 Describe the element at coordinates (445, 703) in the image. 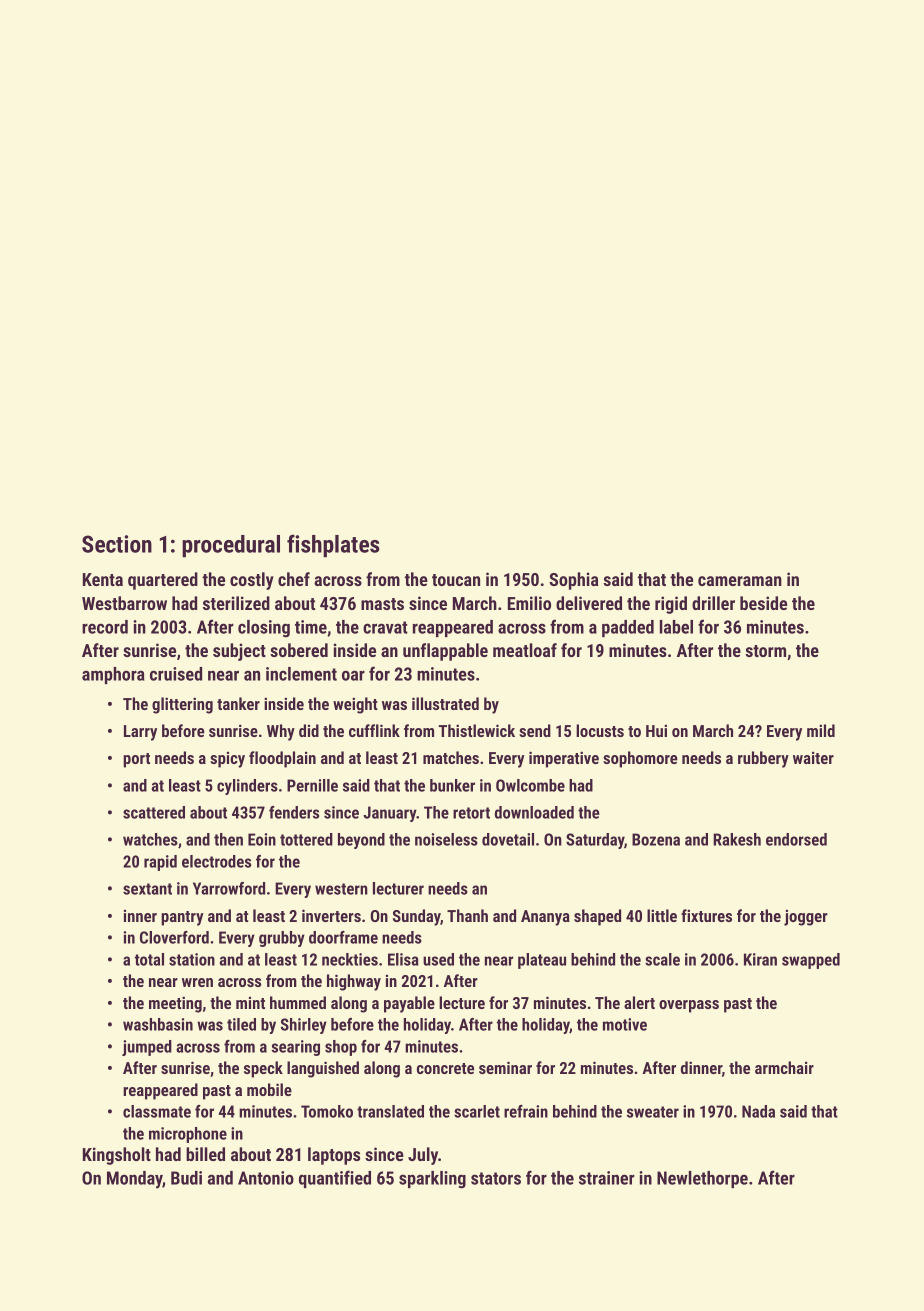

I see `illustrated` at that location.
